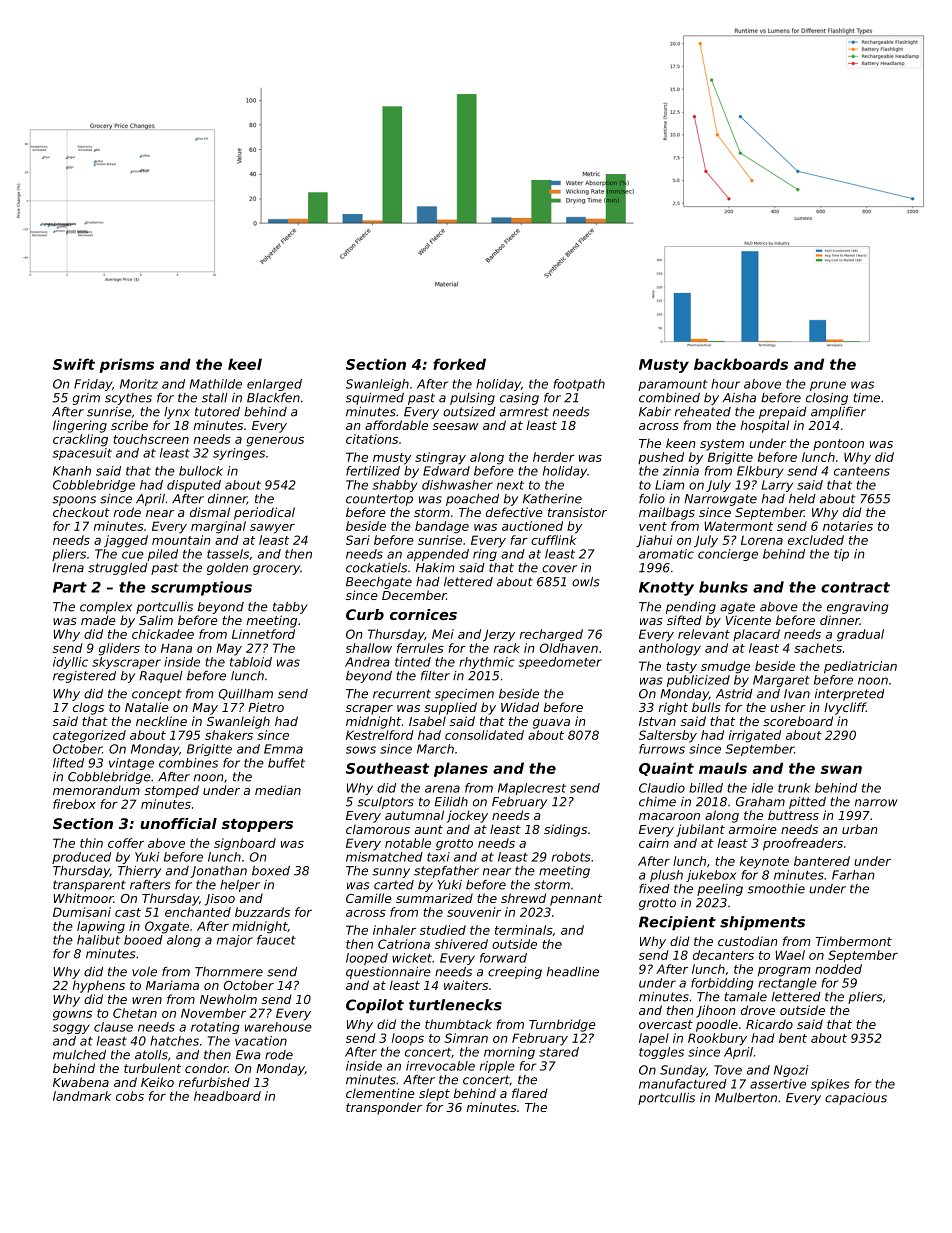 The width and height of the screenshot is (952, 1233). Describe the element at coordinates (161, 677) in the screenshot. I see `Raquel` at that location.
